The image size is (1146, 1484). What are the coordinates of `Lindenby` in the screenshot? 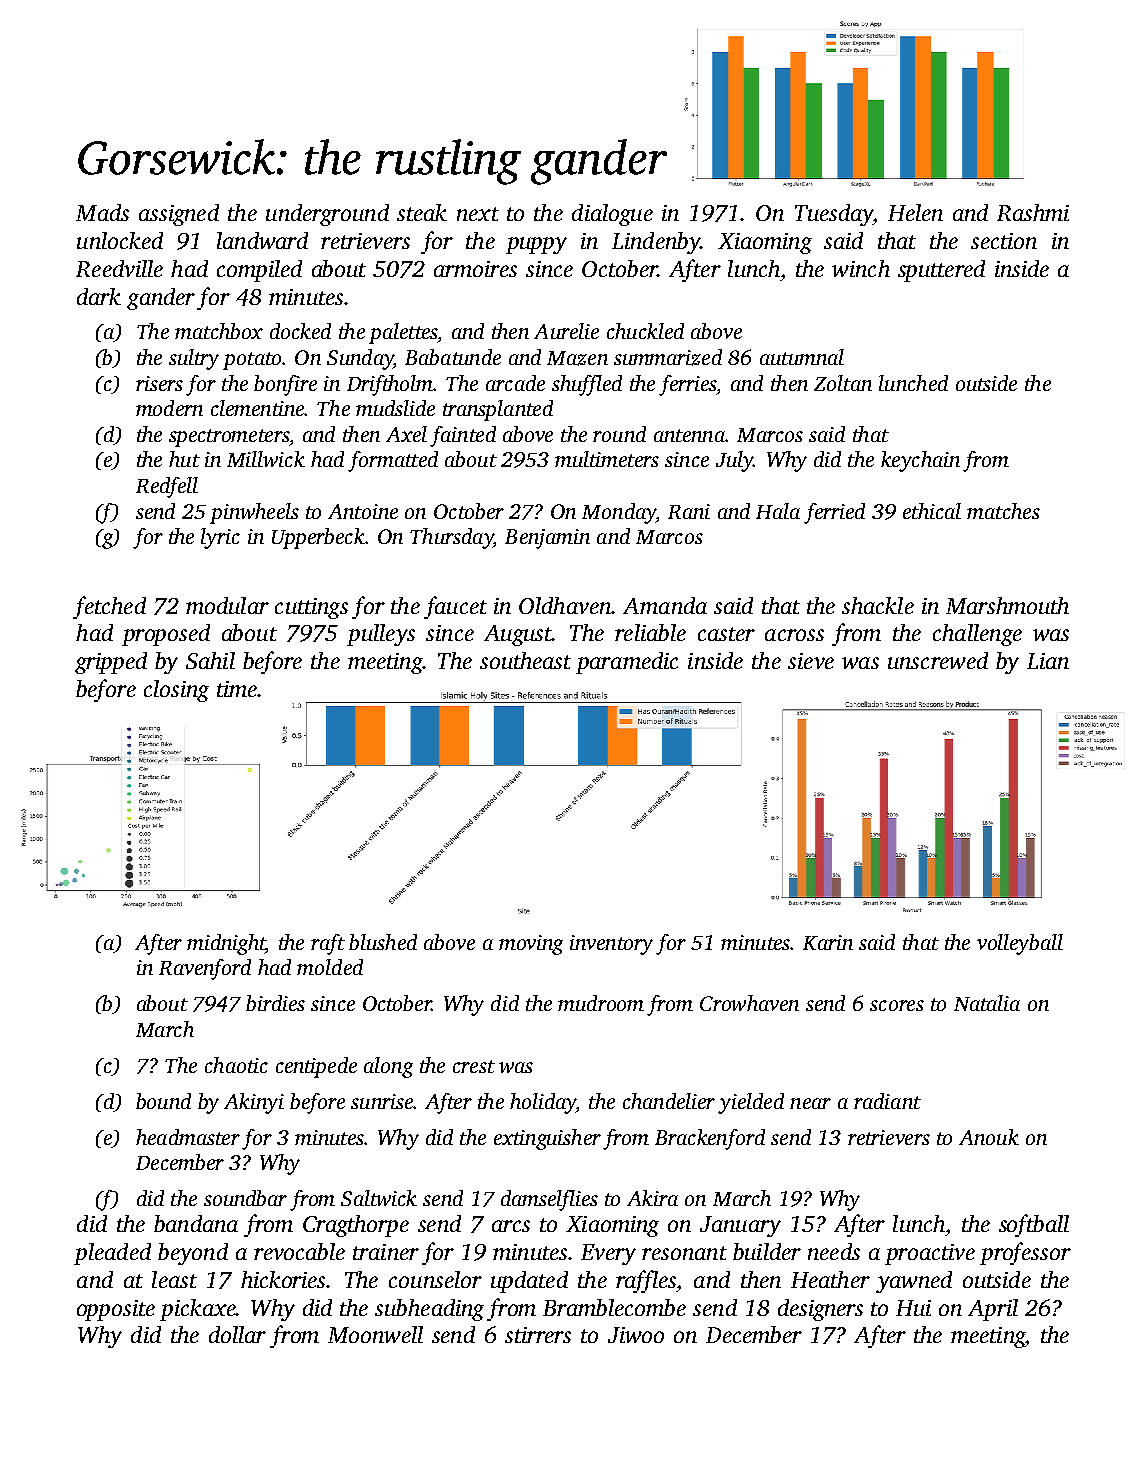 It's located at (656, 243).
